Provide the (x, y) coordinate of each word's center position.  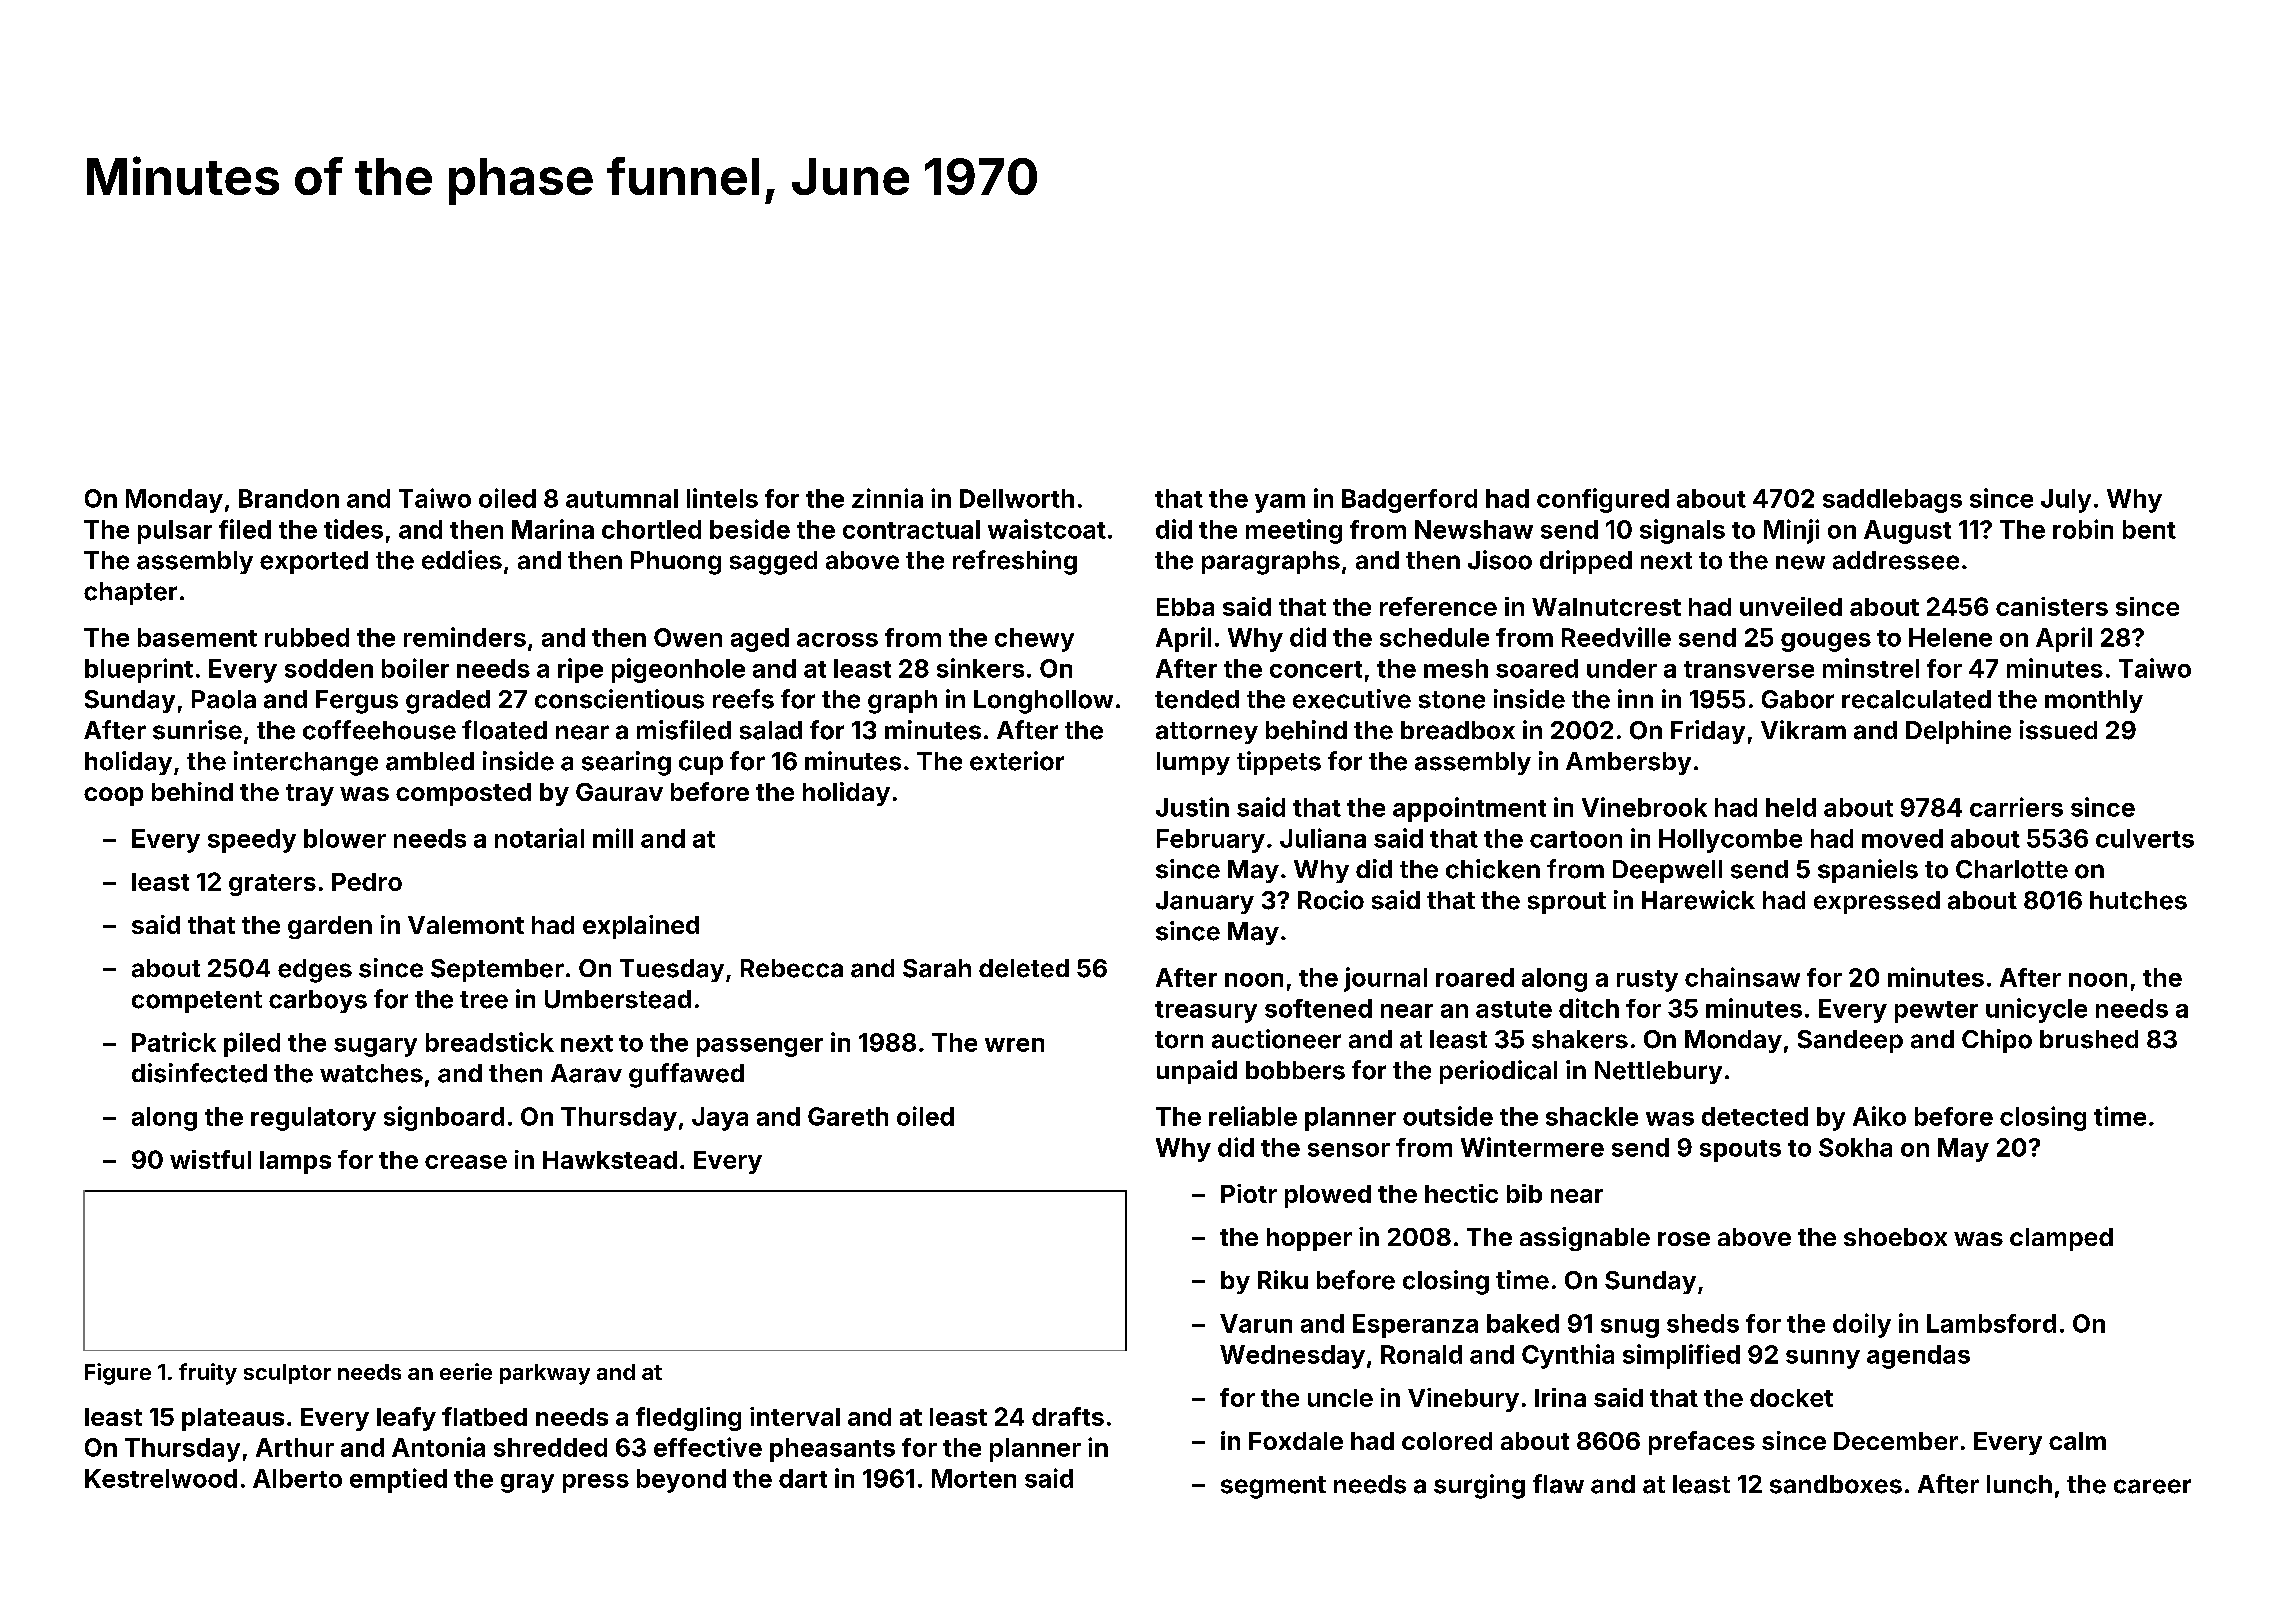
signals (1682, 531)
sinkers (980, 668)
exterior (1017, 761)
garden (330, 927)
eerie (466, 1371)
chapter (130, 593)
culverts (2145, 838)
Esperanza (1415, 1326)
